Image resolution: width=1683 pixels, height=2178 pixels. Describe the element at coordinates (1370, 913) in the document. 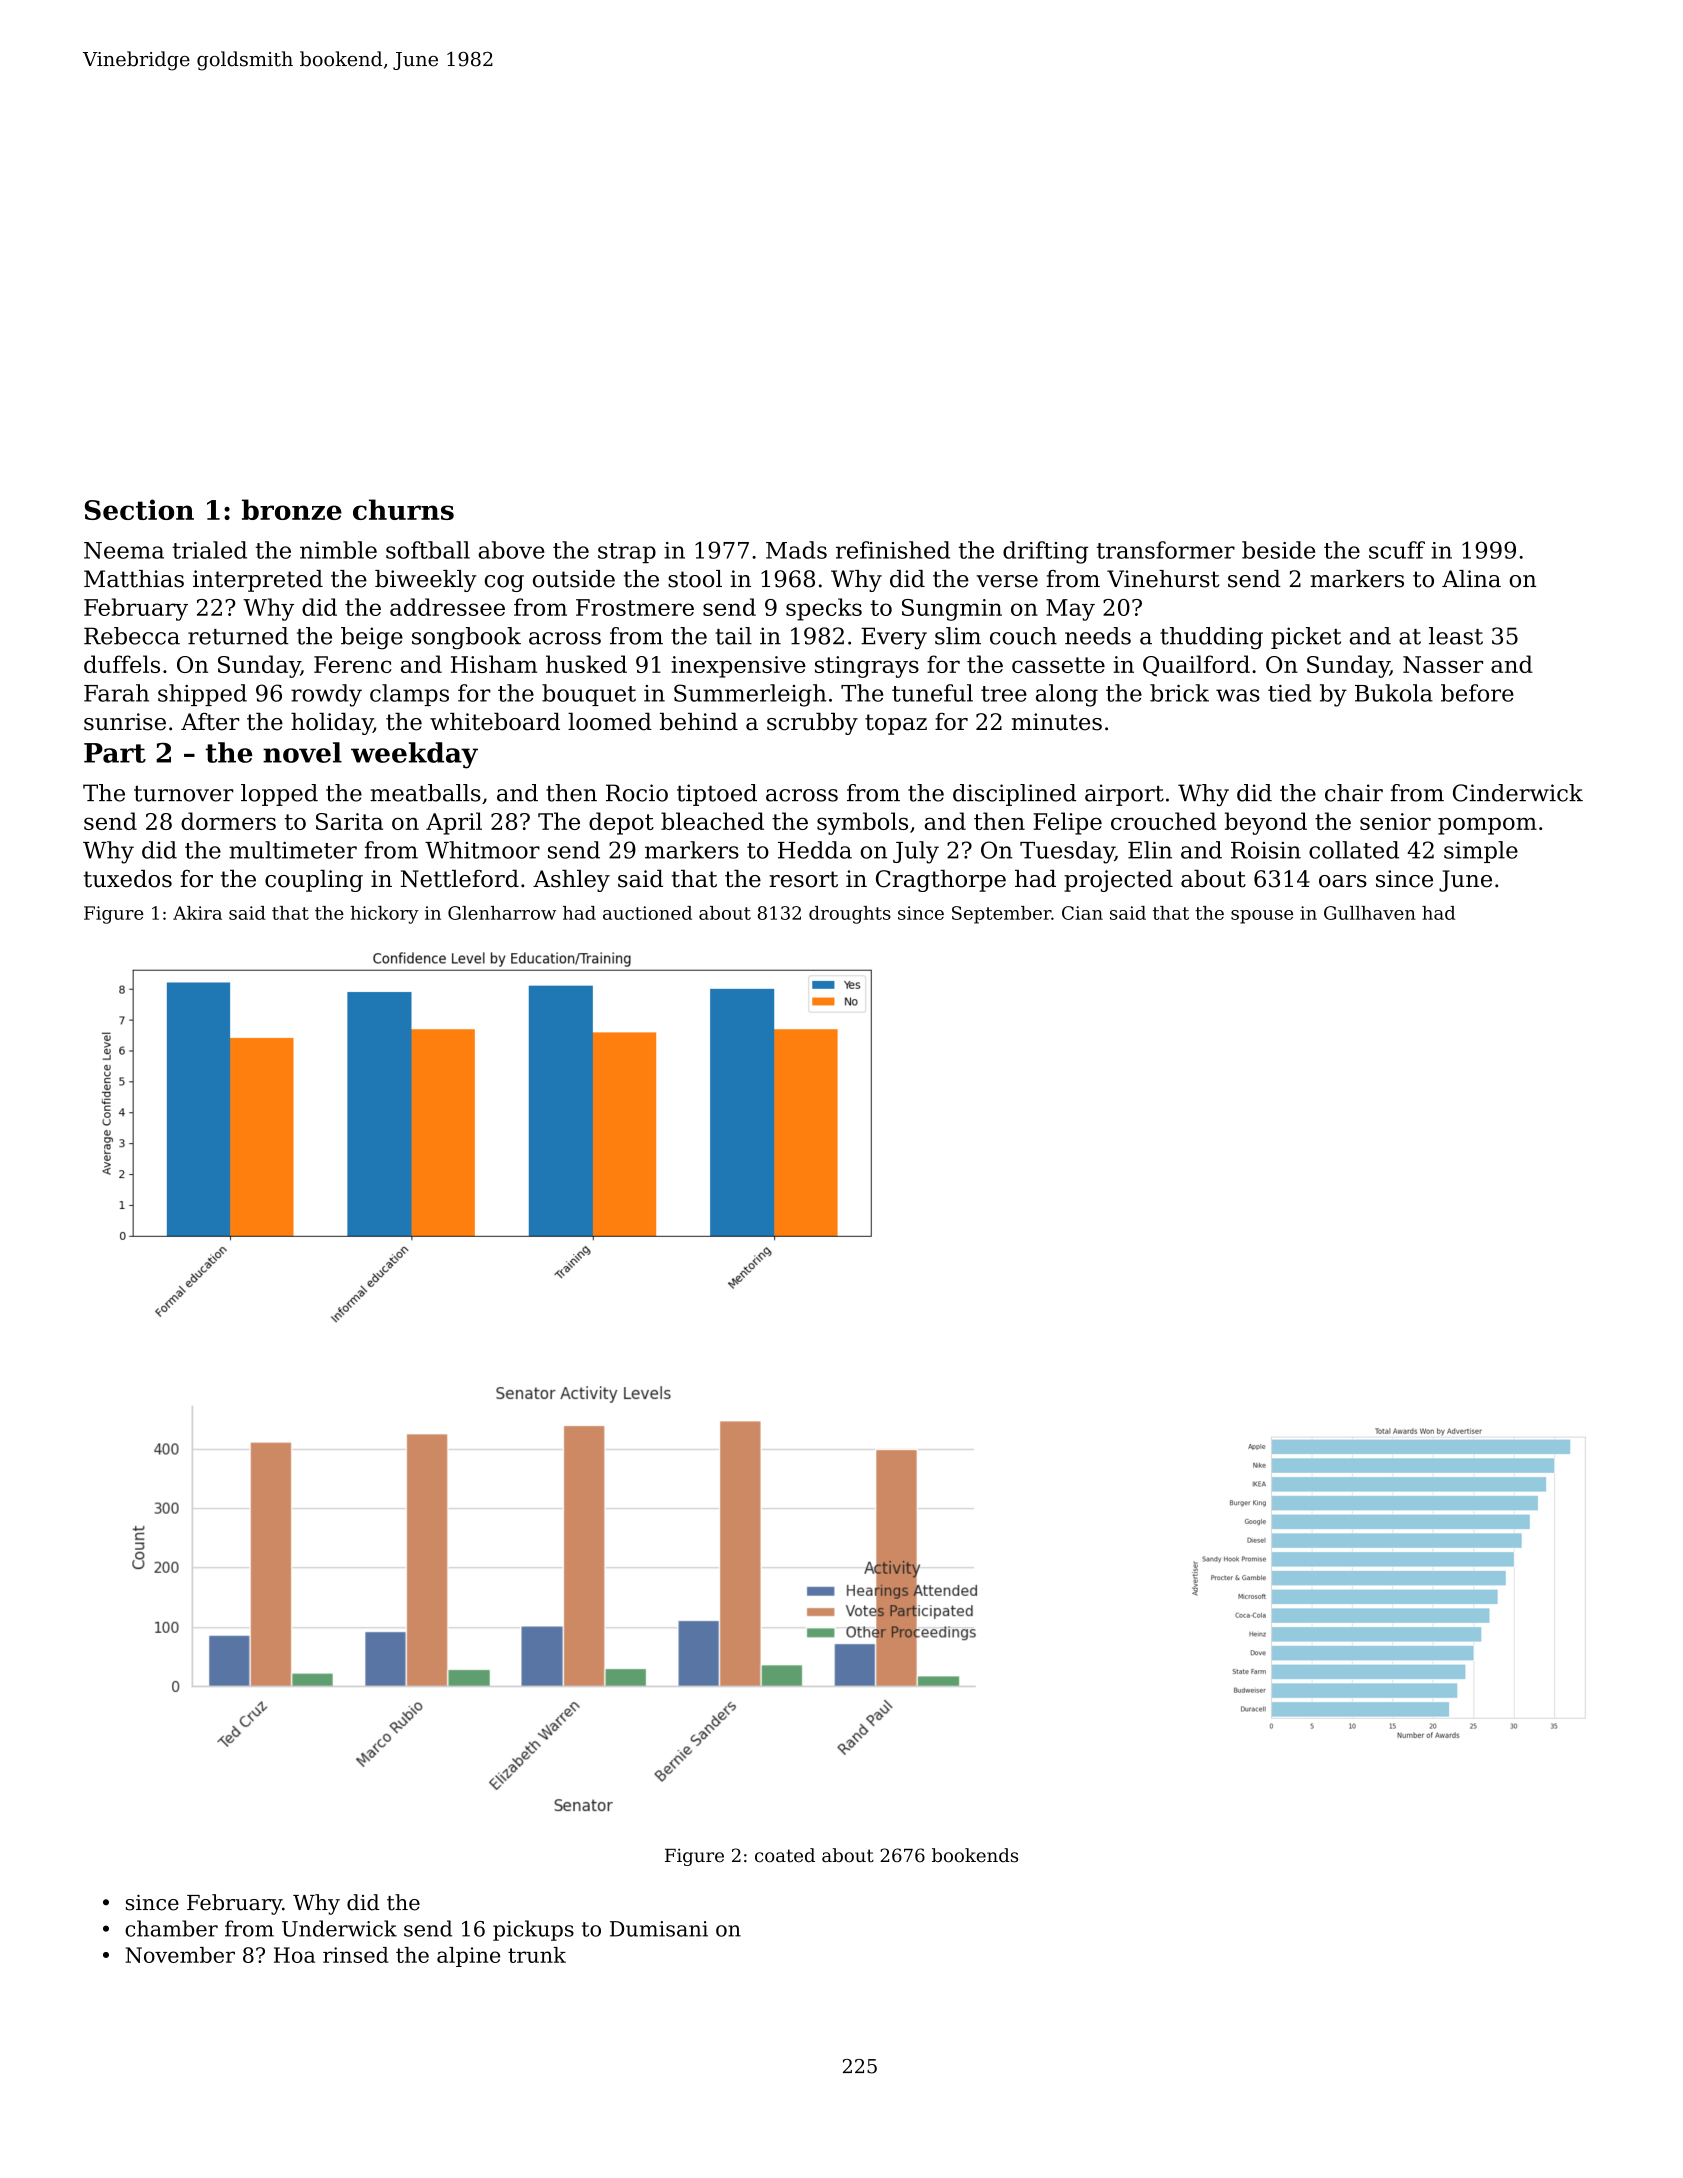

I see `Gullhaven` at that location.
